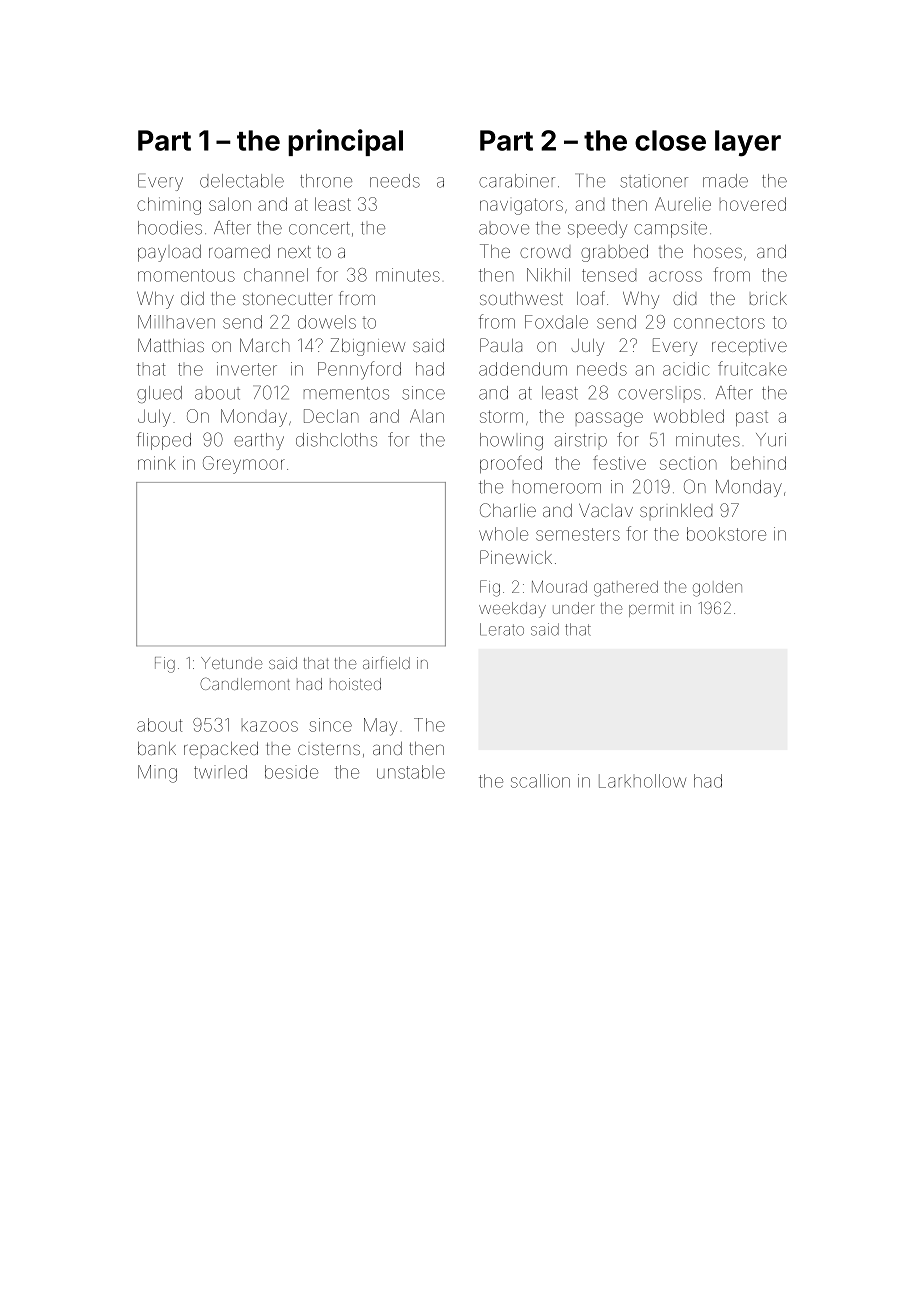 This page has height=1314, width=924. Describe the element at coordinates (220, 772) in the page. I see `twirled` at that location.
